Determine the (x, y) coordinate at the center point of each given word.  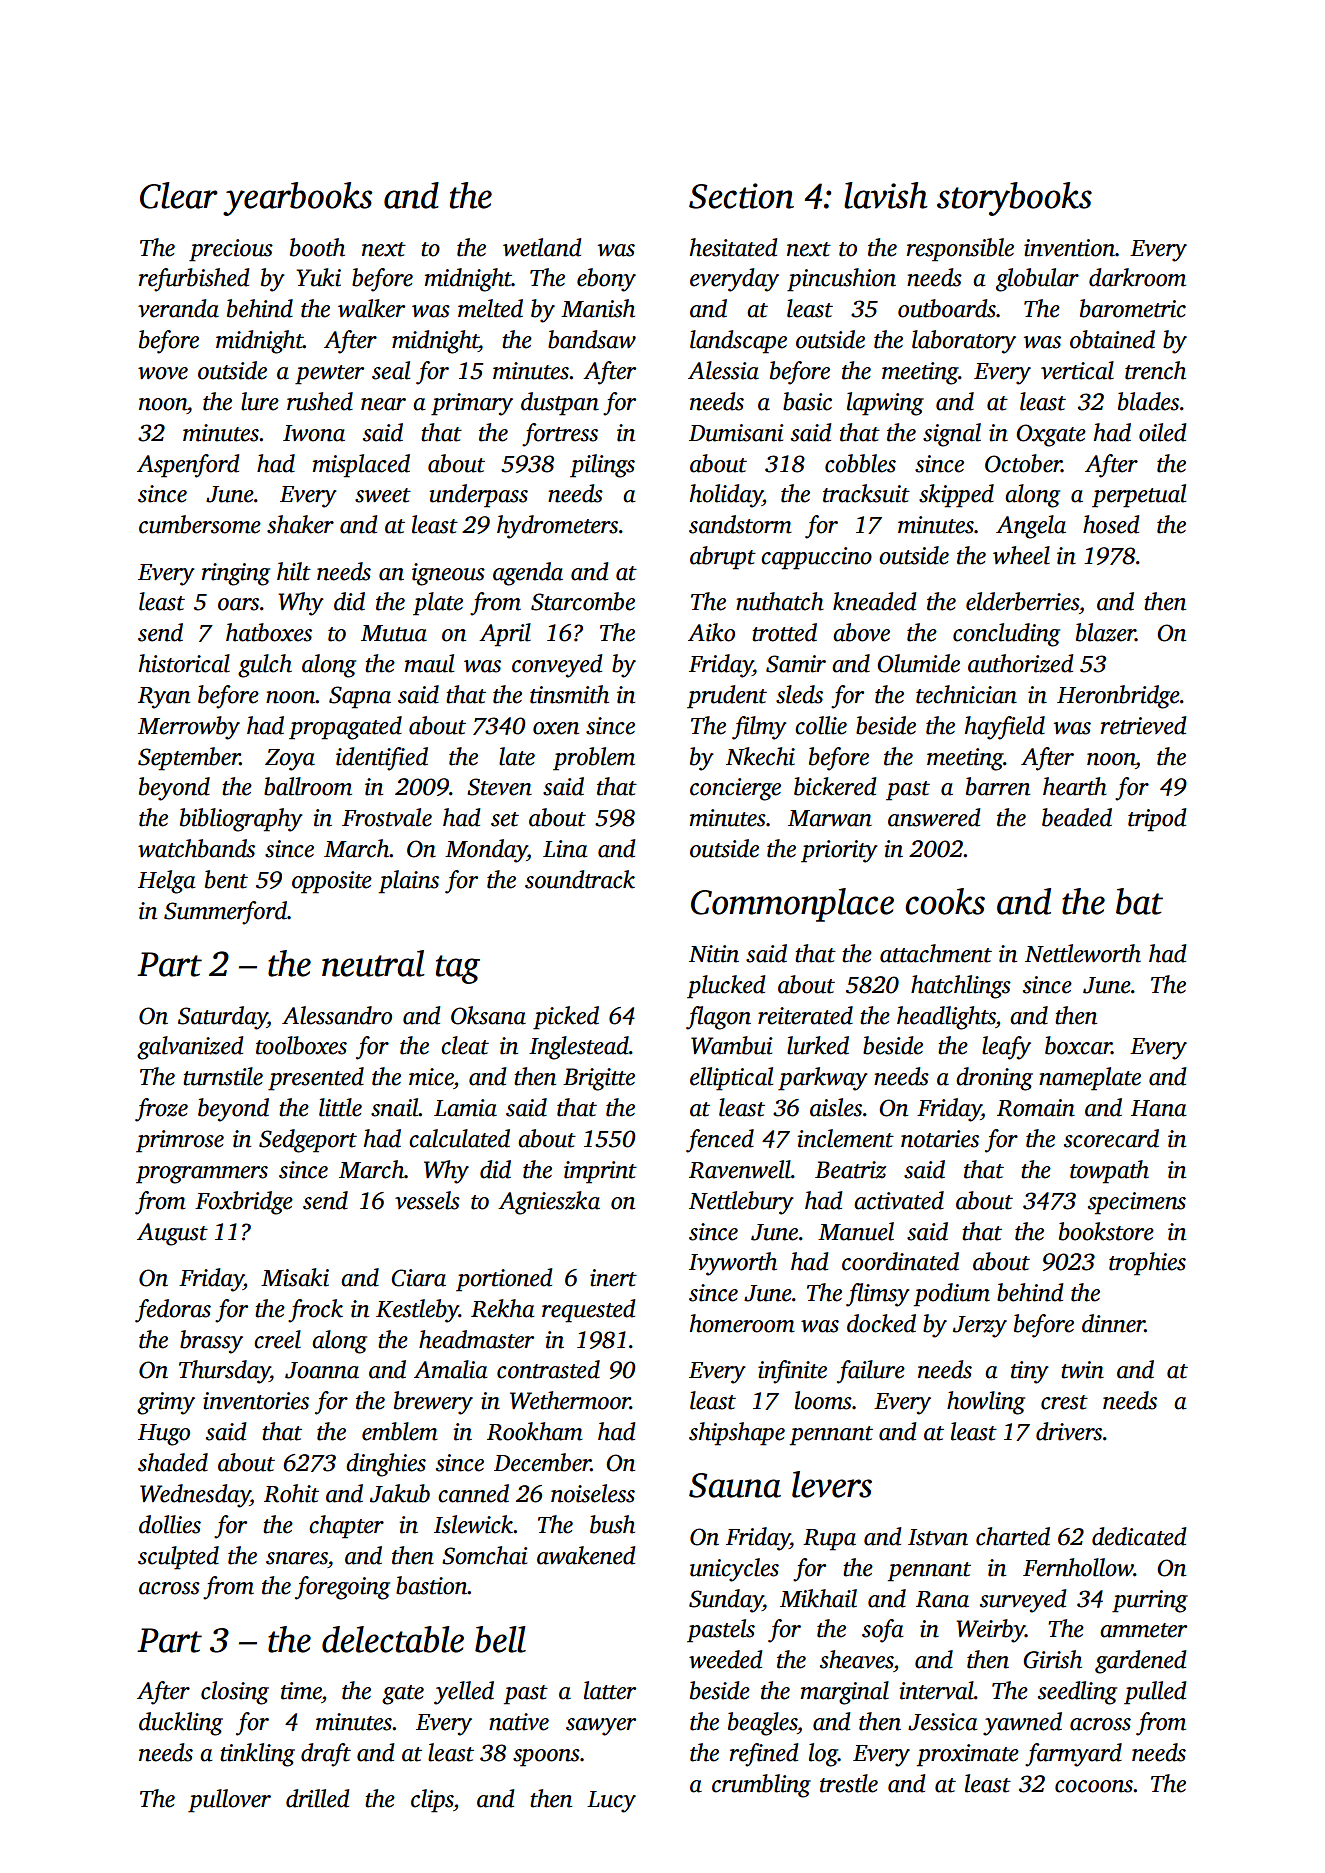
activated (899, 1200)
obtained (1112, 339)
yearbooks (297, 199)
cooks (945, 901)
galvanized (190, 1048)
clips (432, 1801)
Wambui (731, 1045)
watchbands (196, 848)
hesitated (733, 247)
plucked (726, 987)
